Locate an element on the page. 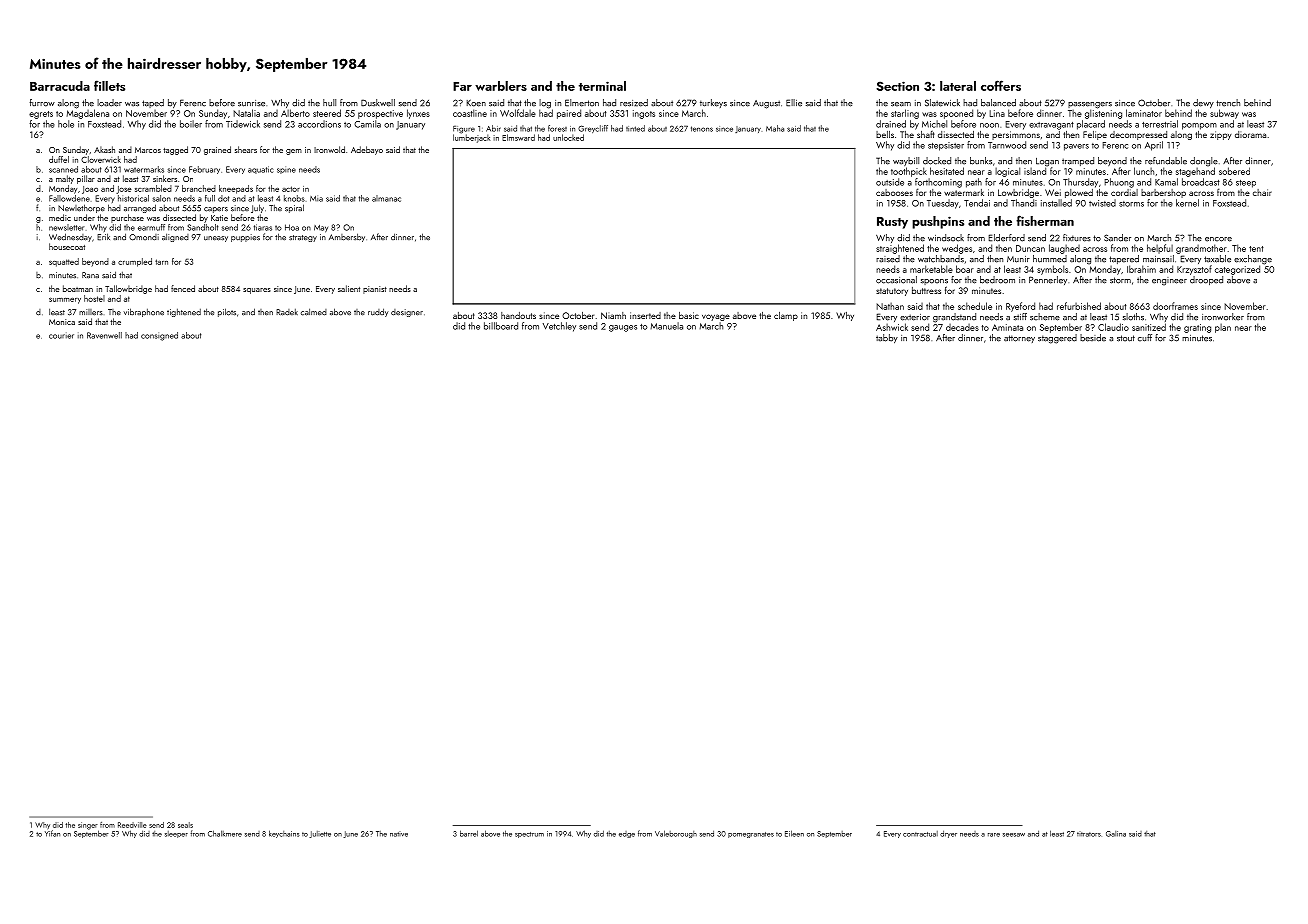 The width and height of the document is (1308, 924). attorney is located at coordinates (1019, 339).
